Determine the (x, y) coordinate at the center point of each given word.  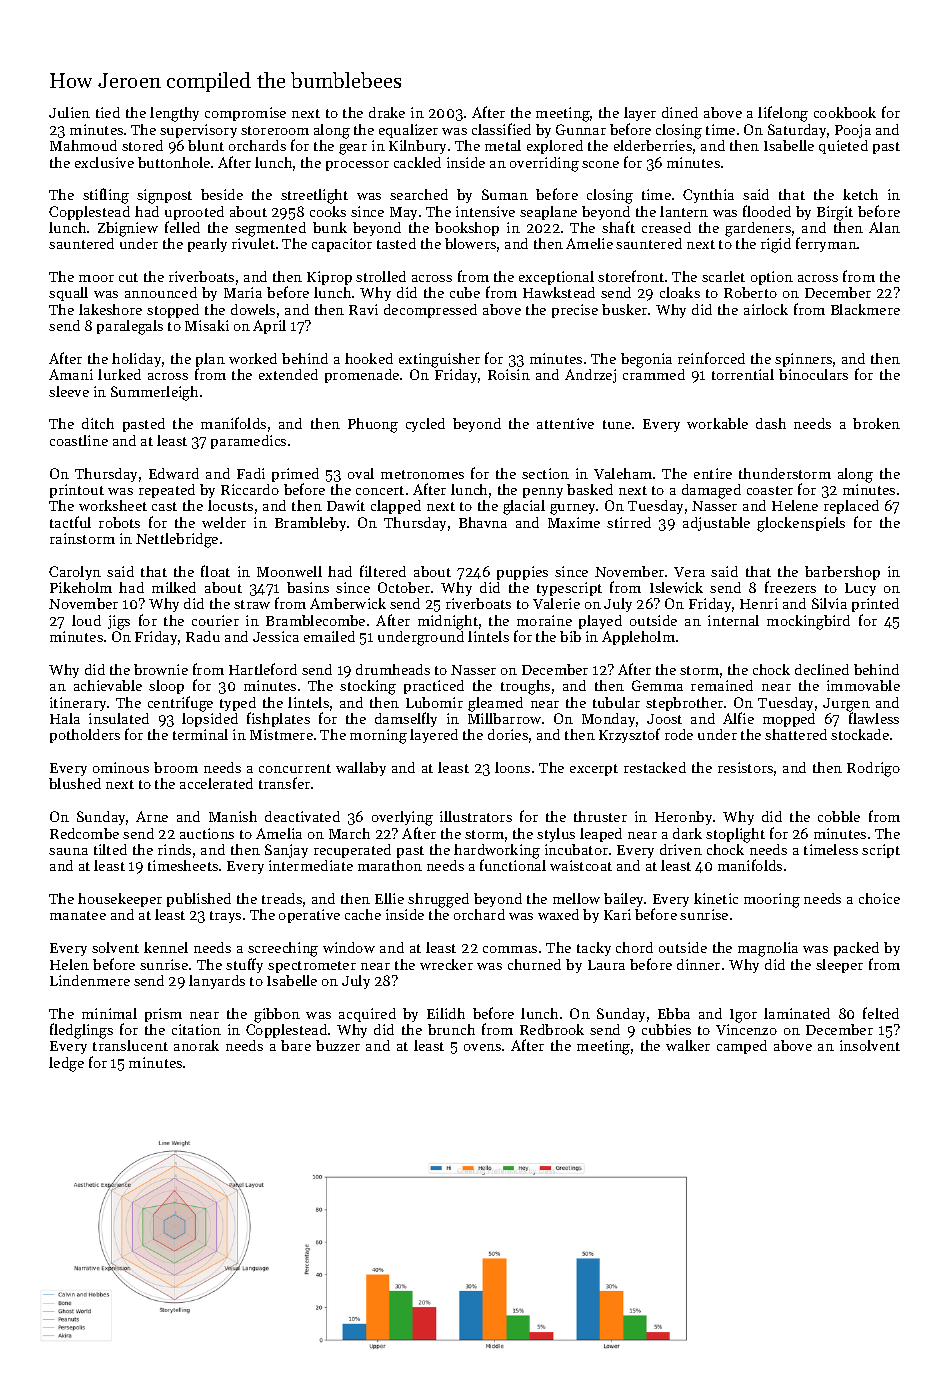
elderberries (653, 145)
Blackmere (865, 309)
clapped (396, 507)
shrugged (438, 900)
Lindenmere (90, 980)
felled (182, 227)
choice (879, 898)
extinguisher (439, 360)
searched (419, 194)
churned (534, 964)
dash (771, 423)
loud (86, 620)
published (199, 900)
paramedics (248, 442)
